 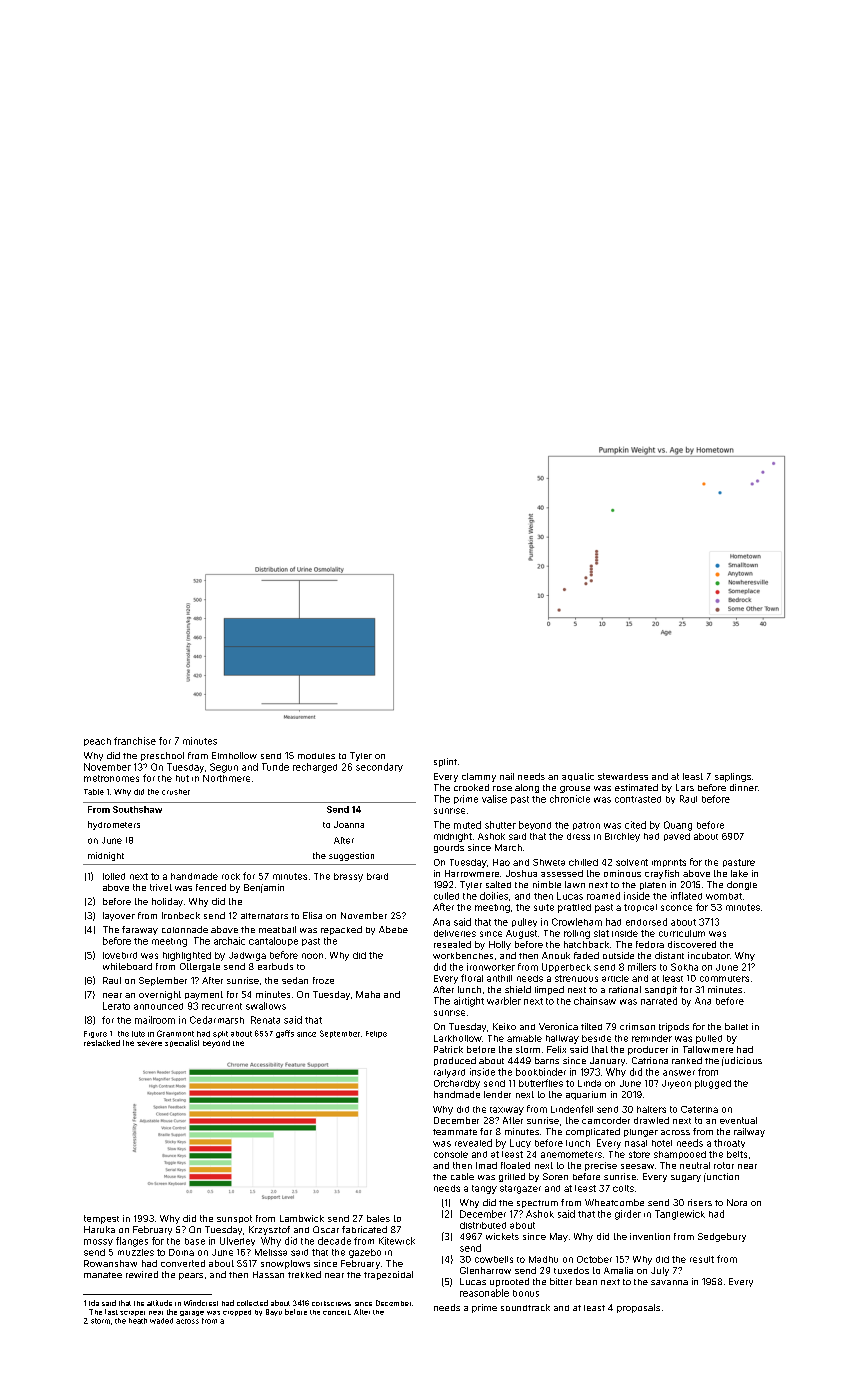 What do you see at coordinates (662, 874) in the screenshot?
I see `crayfish` at bounding box center [662, 874].
